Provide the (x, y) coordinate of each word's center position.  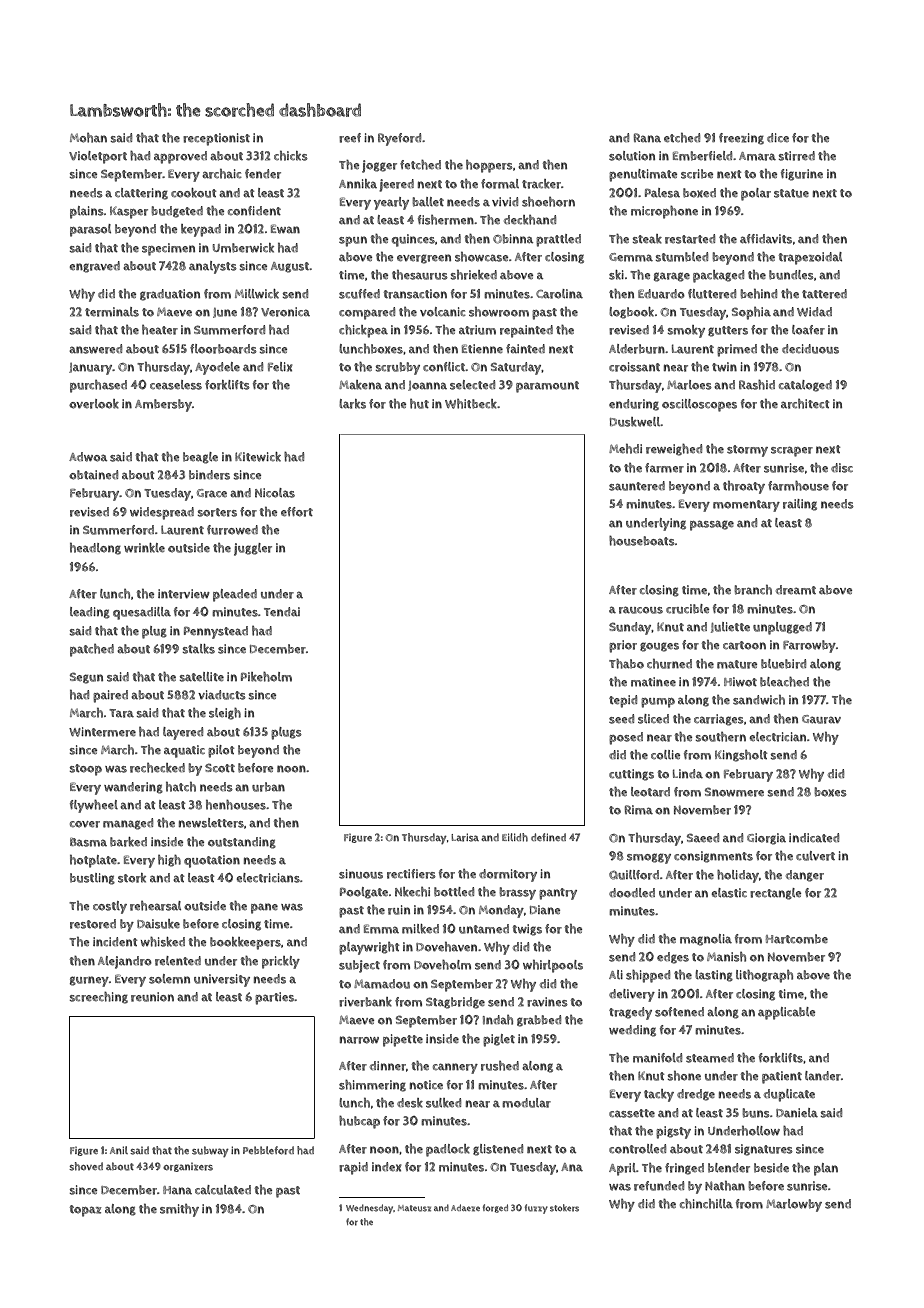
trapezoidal (810, 258)
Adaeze (465, 1208)
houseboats (642, 541)
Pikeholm (266, 677)
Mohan (88, 138)
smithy (179, 1210)
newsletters (211, 823)
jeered (396, 185)
